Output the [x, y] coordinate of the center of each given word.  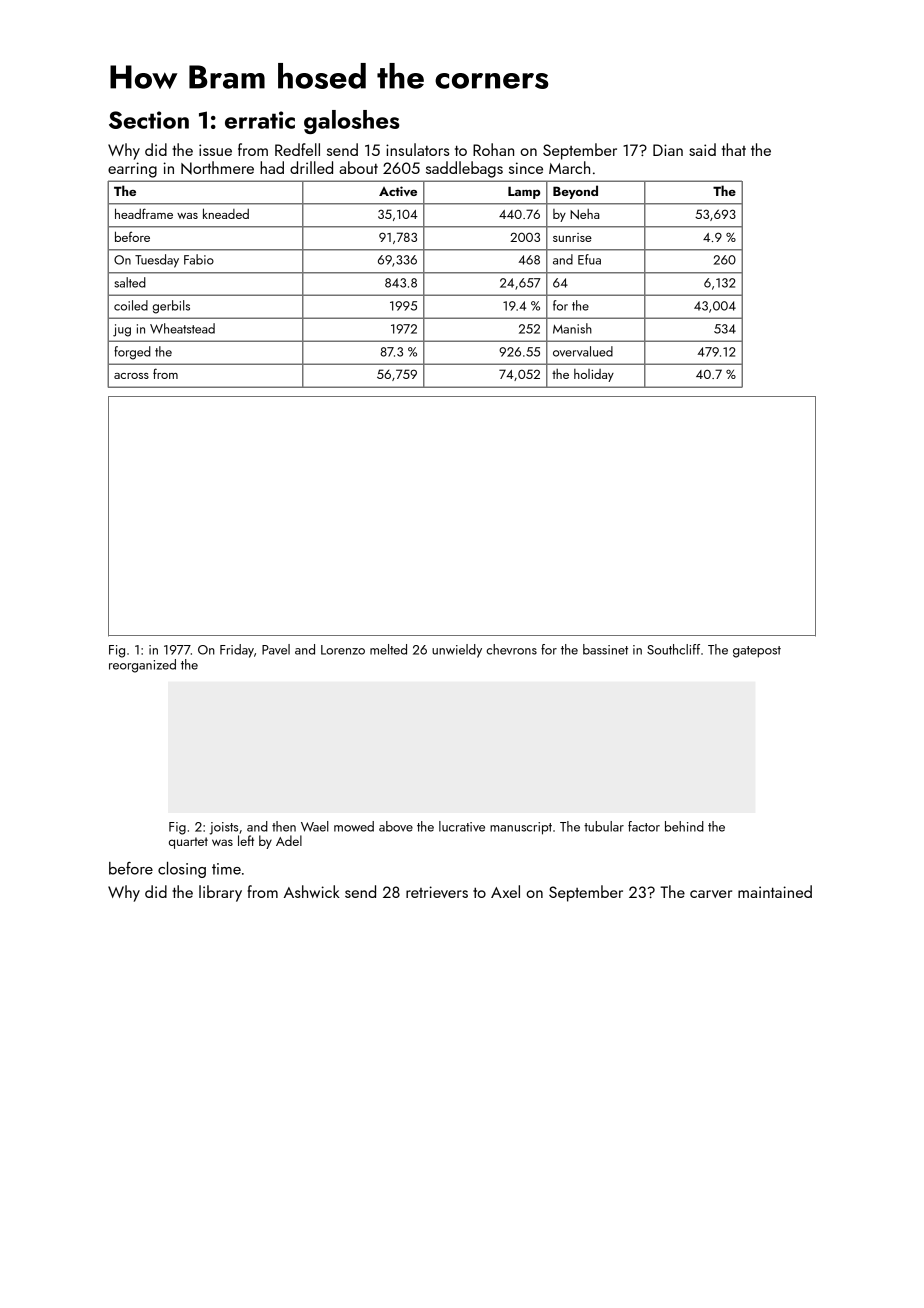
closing [182, 870]
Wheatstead [182, 328]
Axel [505, 891]
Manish [572, 328]
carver [711, 894]
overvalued [583, 351]
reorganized [142, 666]
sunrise [572, 237]
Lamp [524, 192]
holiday [594, 375]
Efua [589, 259]
